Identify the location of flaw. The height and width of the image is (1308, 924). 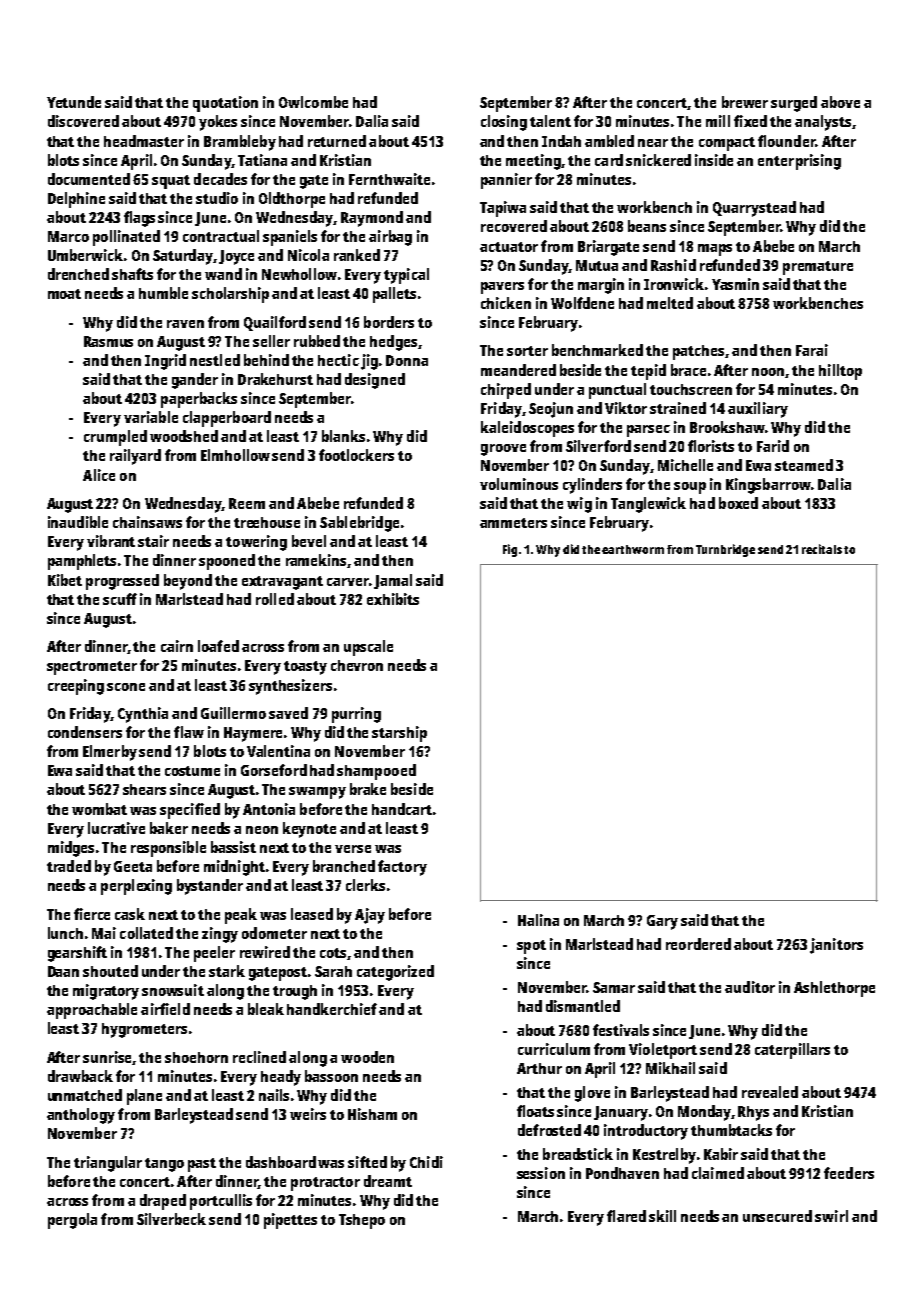
(189, 732).
